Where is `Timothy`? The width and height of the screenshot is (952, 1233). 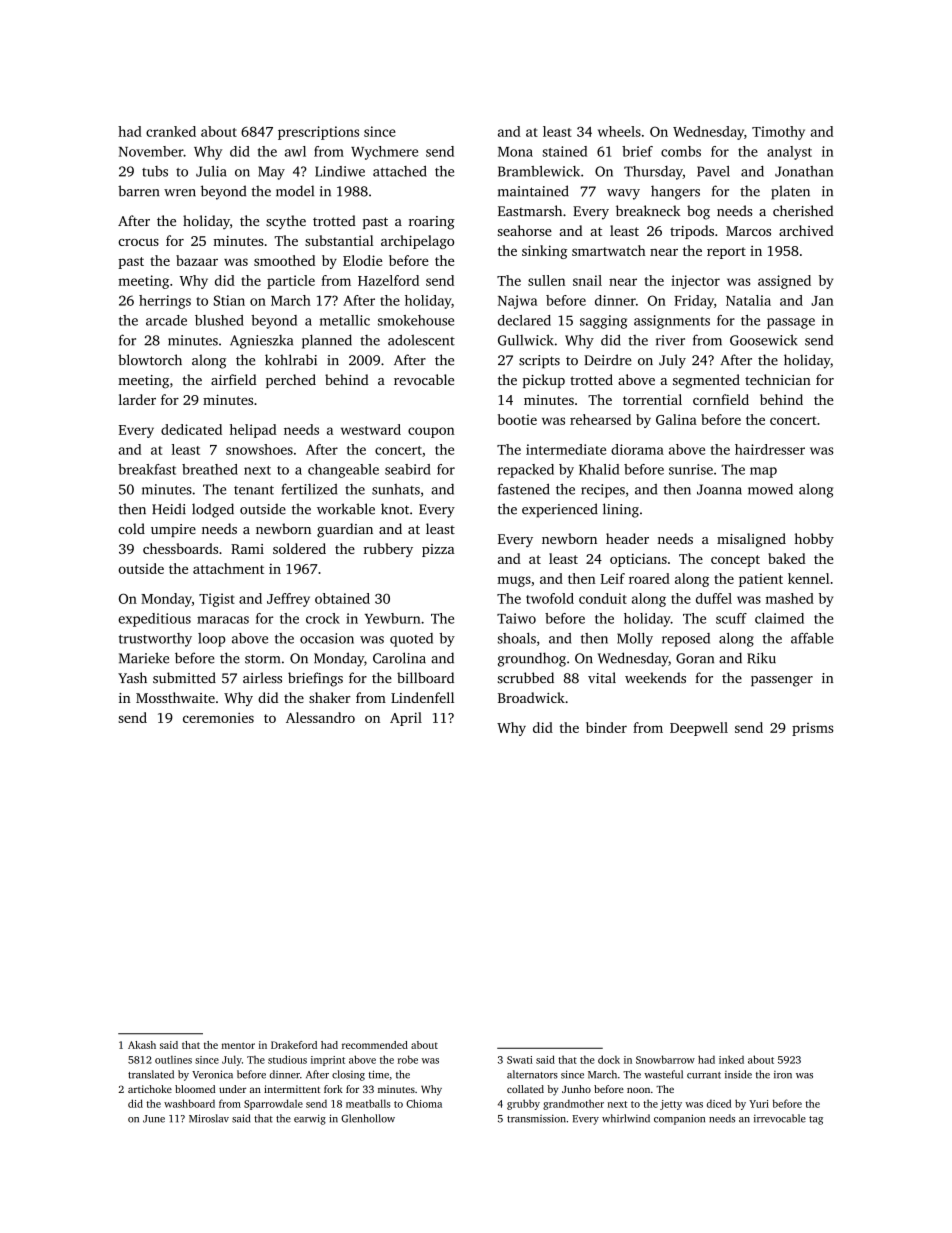
Timothy is located at coordinates (778, 133).
